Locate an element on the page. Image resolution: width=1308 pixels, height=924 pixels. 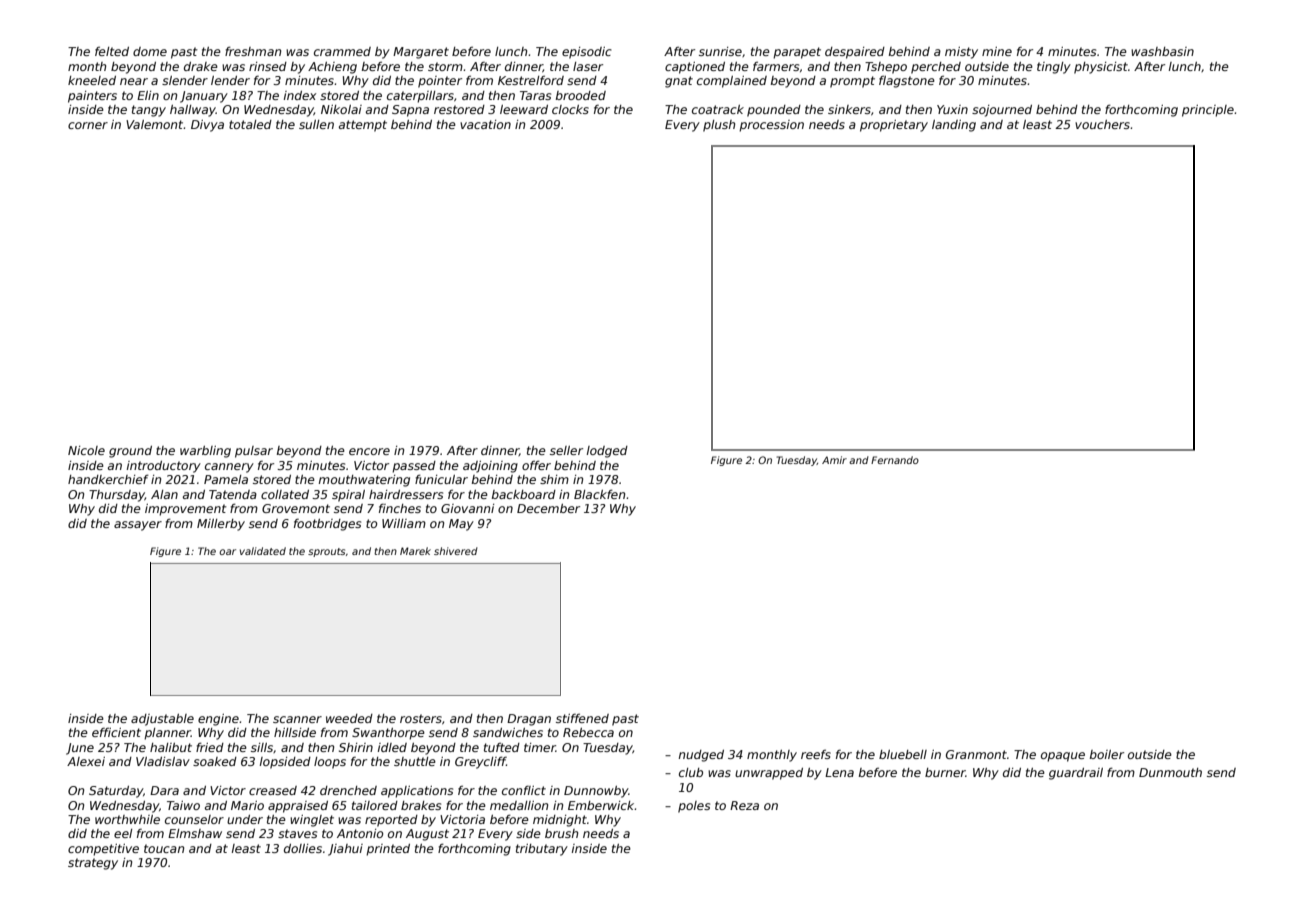
validated is located at coordinates (263, 551).
